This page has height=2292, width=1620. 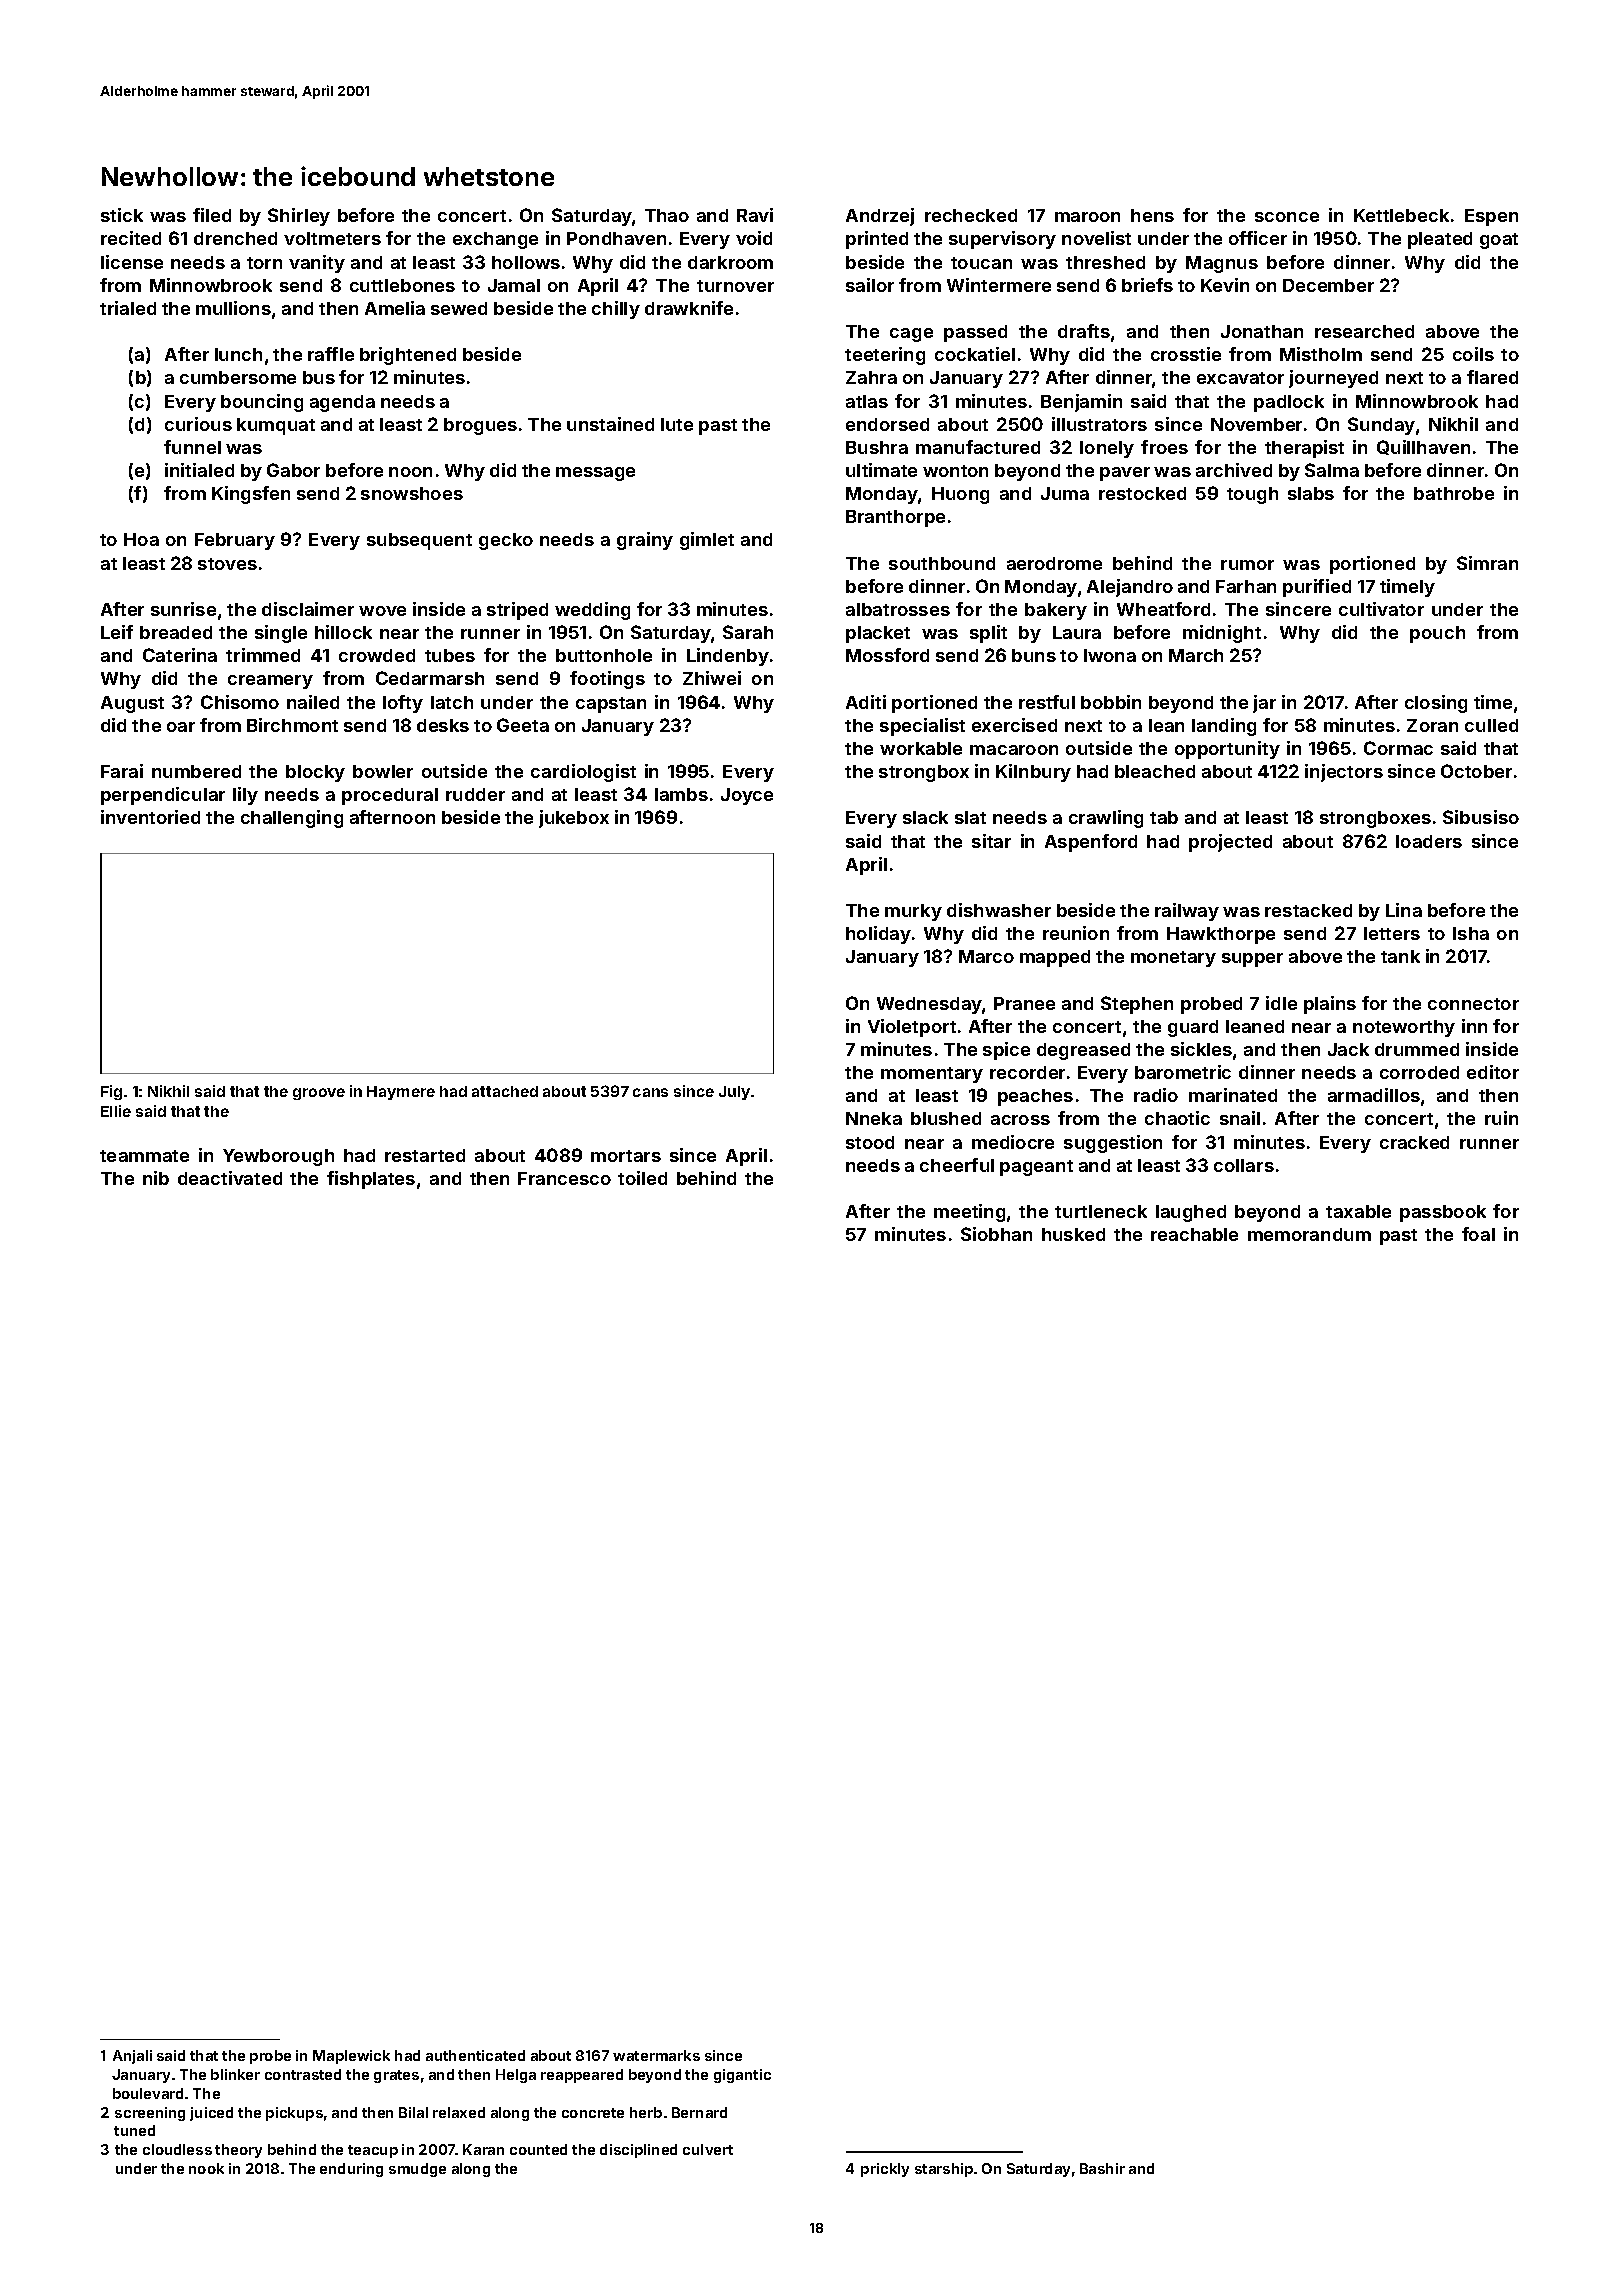 I want to click on Sunday, so click(x=1381, y=426).
